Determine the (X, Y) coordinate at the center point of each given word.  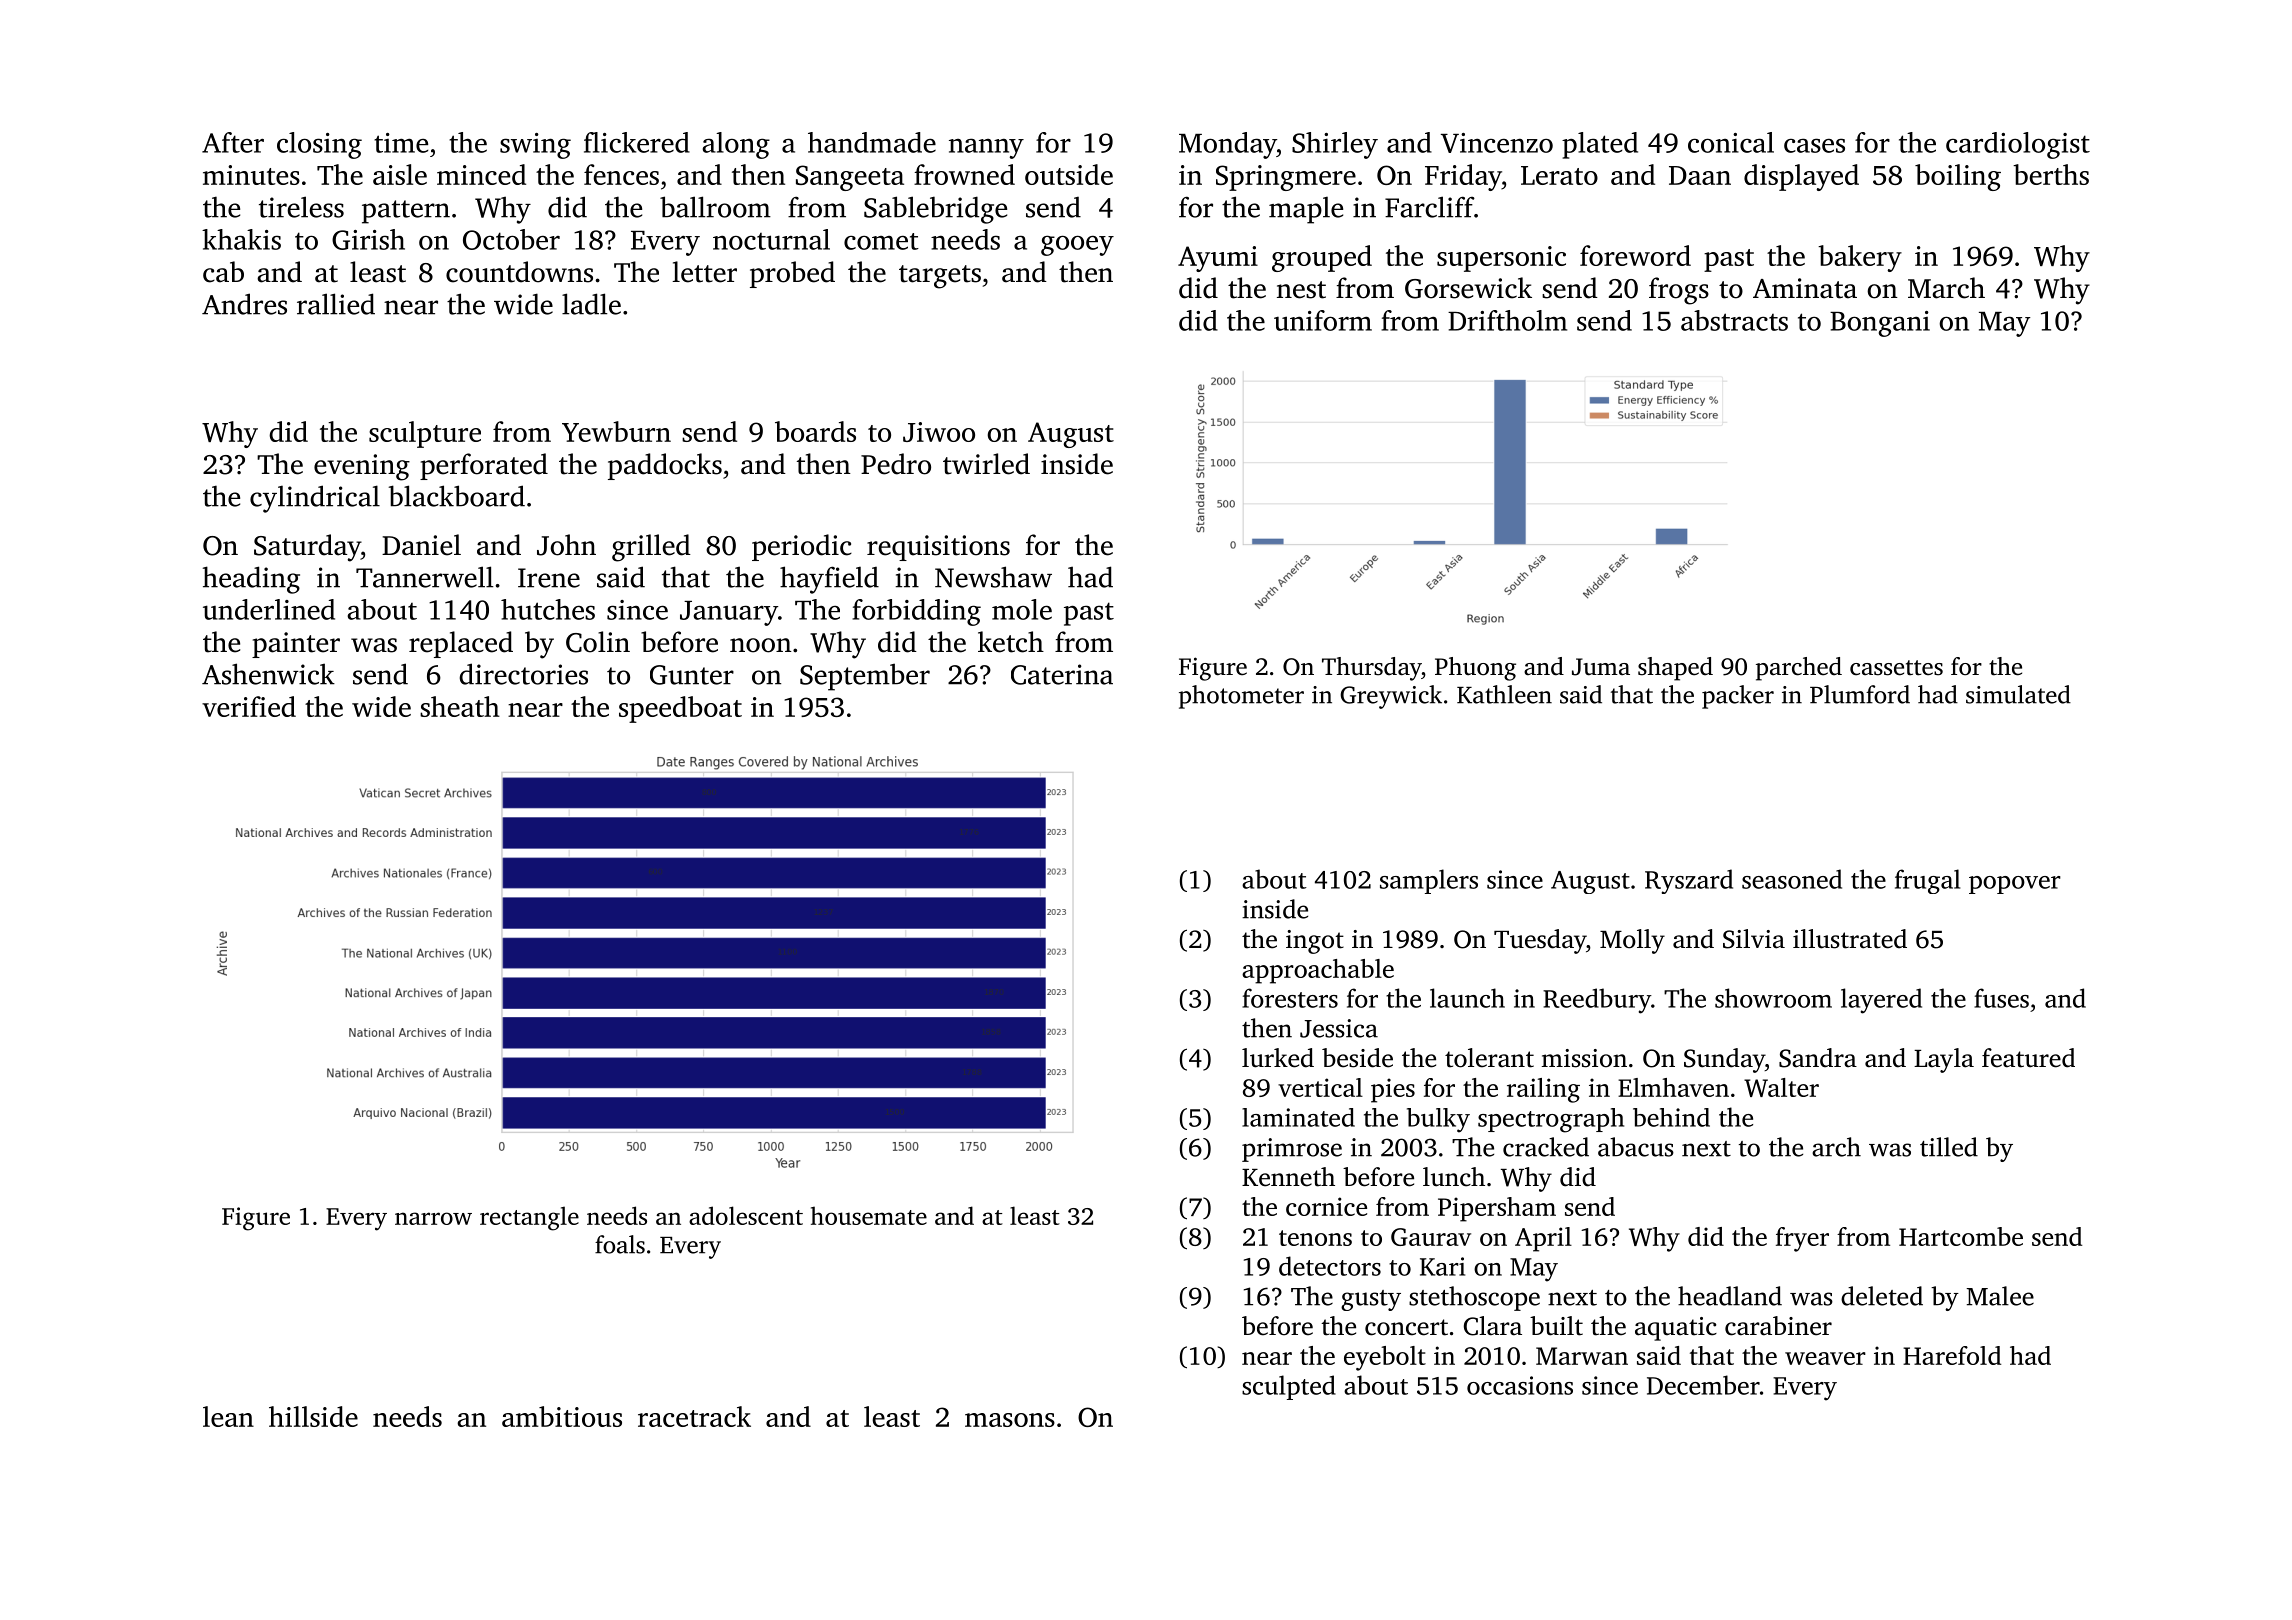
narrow (433, 1218)
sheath (460, 706)
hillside (313, 1416)
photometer (1241, 697)
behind (1671, 1117)
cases (1814, 145)
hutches (548, 609)
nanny (986, 148)
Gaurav (1431, 1237)
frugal (1927, 881)
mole (1022, 609)
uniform (1323, 320)
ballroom (715, 207)
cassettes (1896, 668)
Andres (244, 304)
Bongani (1880, 324)
